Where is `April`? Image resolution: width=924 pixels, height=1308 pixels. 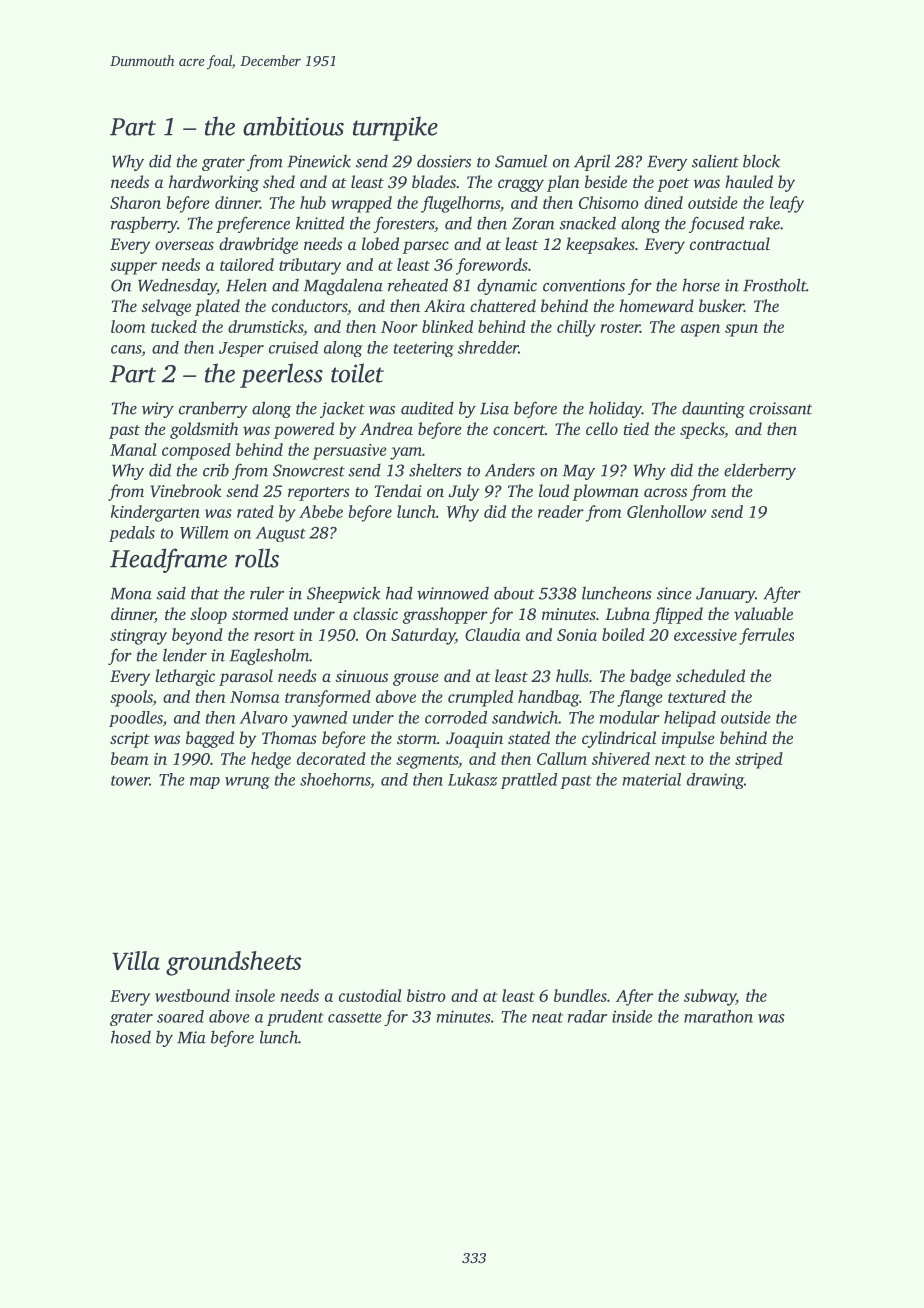
April is located at coordinates (592, 162).
